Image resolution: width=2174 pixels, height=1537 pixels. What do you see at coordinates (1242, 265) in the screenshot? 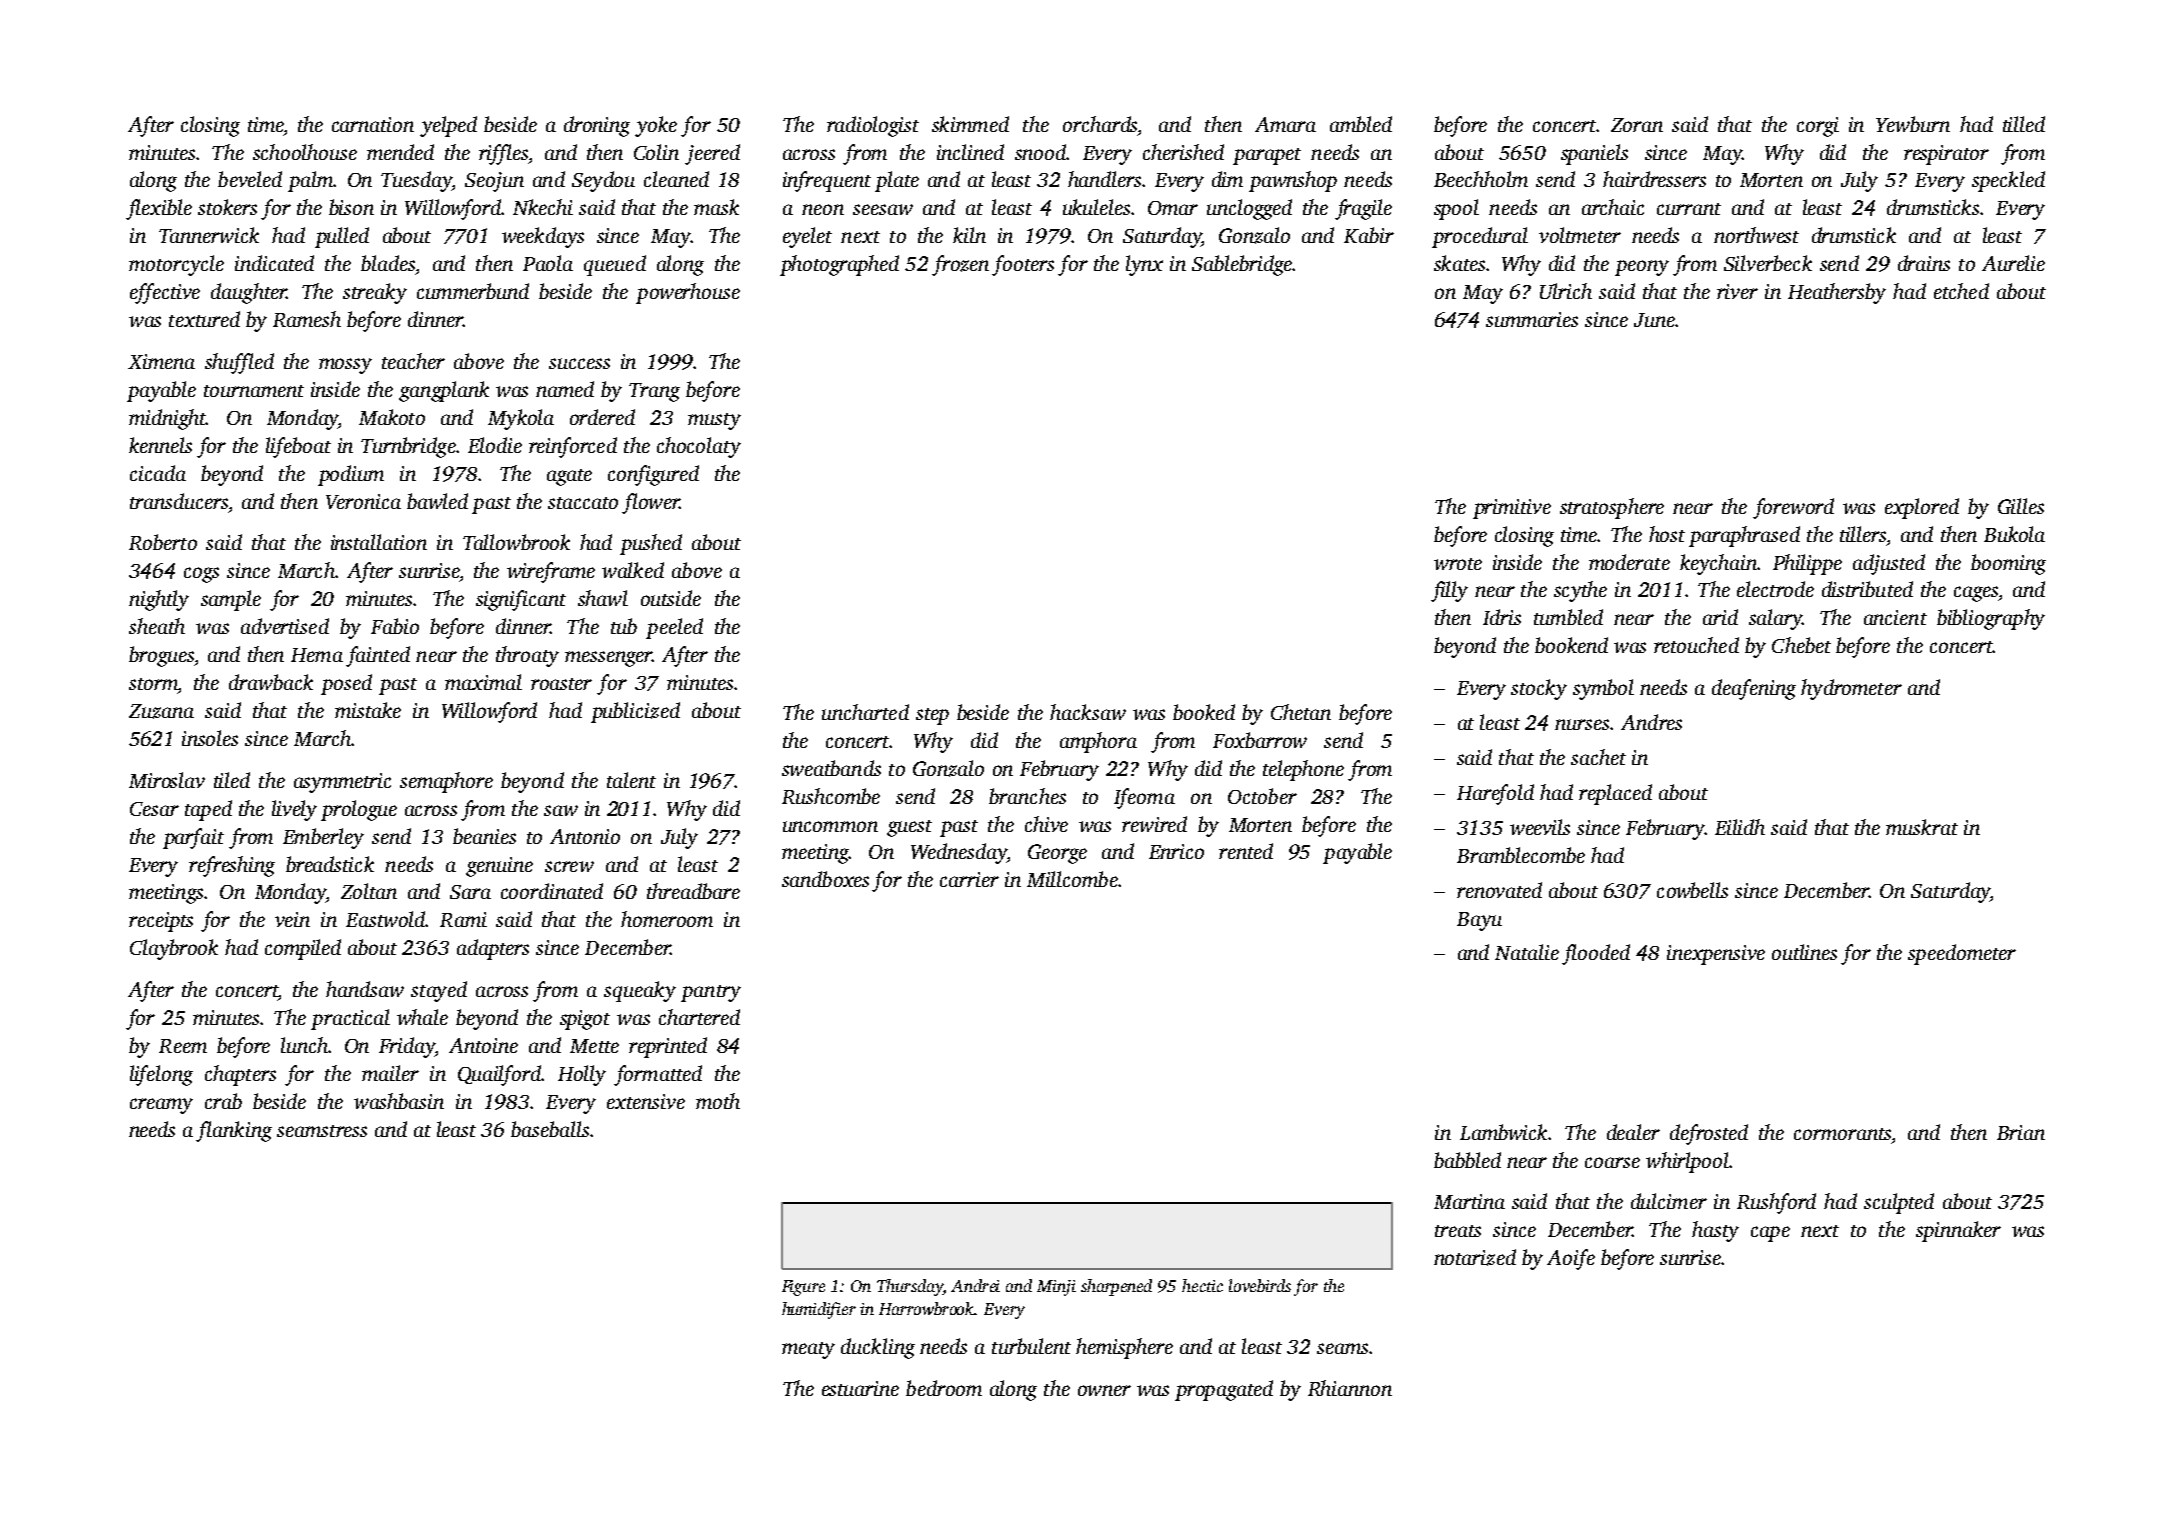
I see `Sablebridge` at bounding box center [1242, 265].
